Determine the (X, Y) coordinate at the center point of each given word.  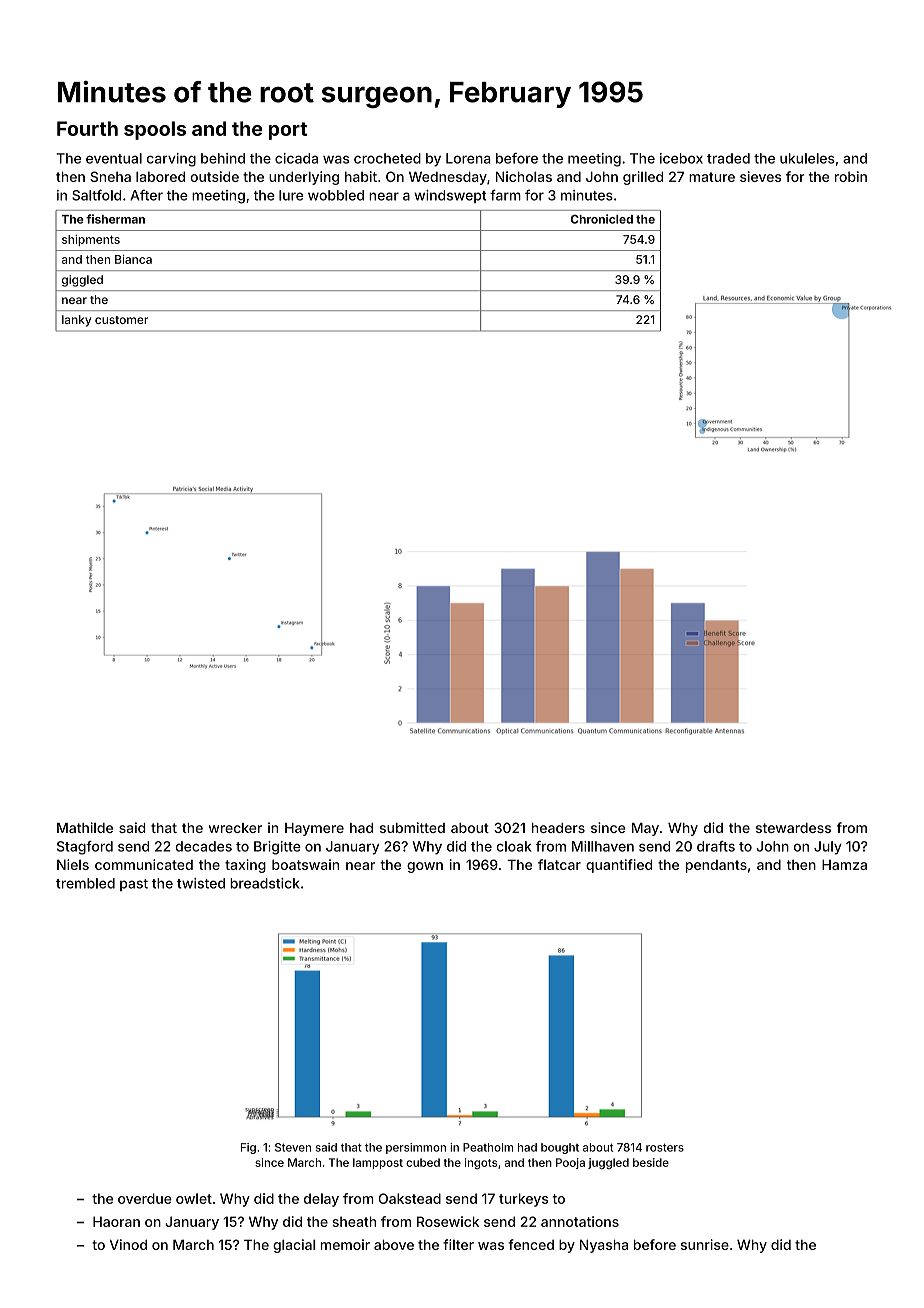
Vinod (128, 1244)
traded (728, 158)
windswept (450, 196)
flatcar (559, 864)
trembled (85, 883)
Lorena (468, 158)
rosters (665, 1148)
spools (155, 130)
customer (121, 320)
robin (851, 176)
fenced (531, 1244)
